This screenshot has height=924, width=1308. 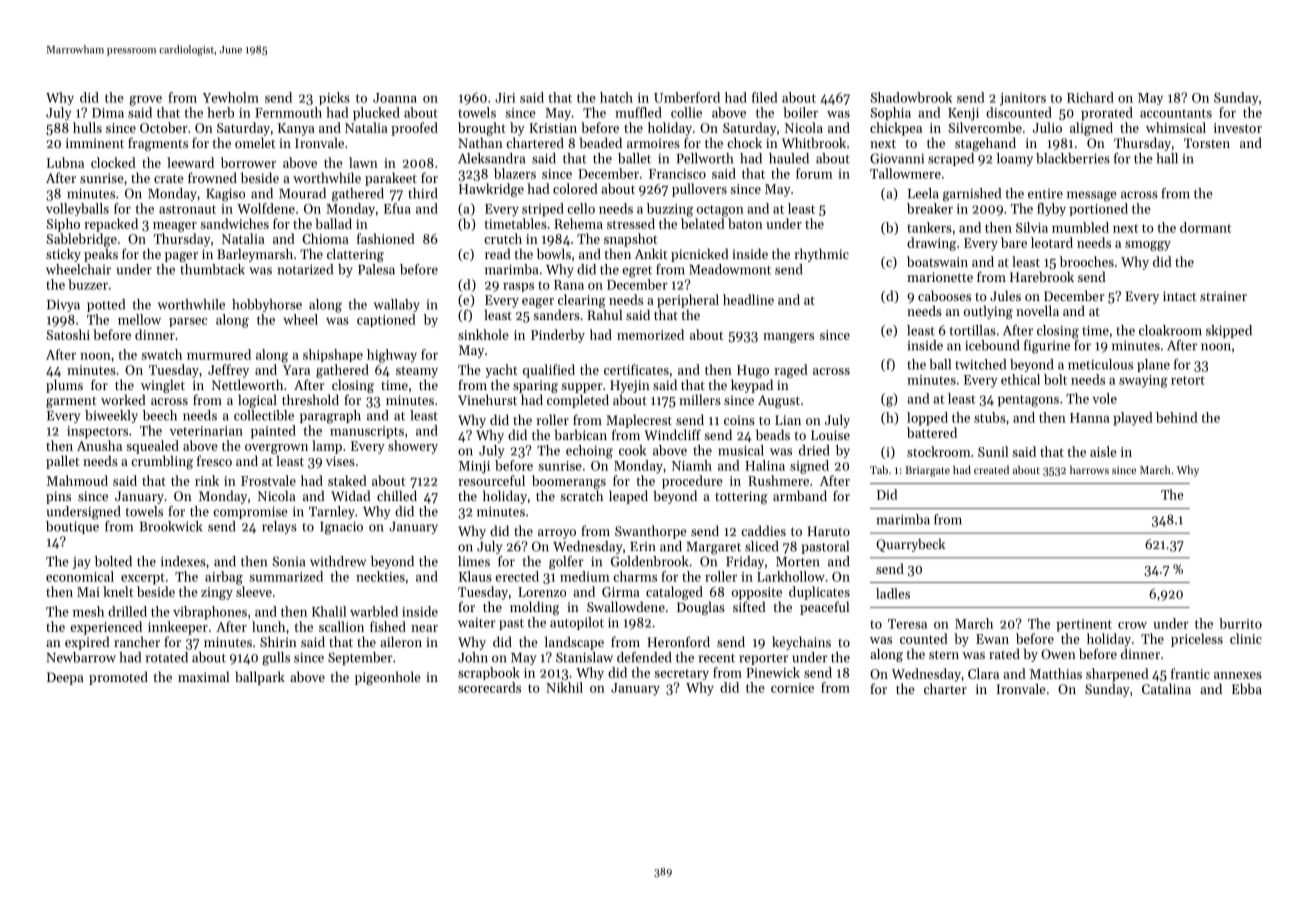 I want to click on Ebba, so click(x=1247, y=688).
